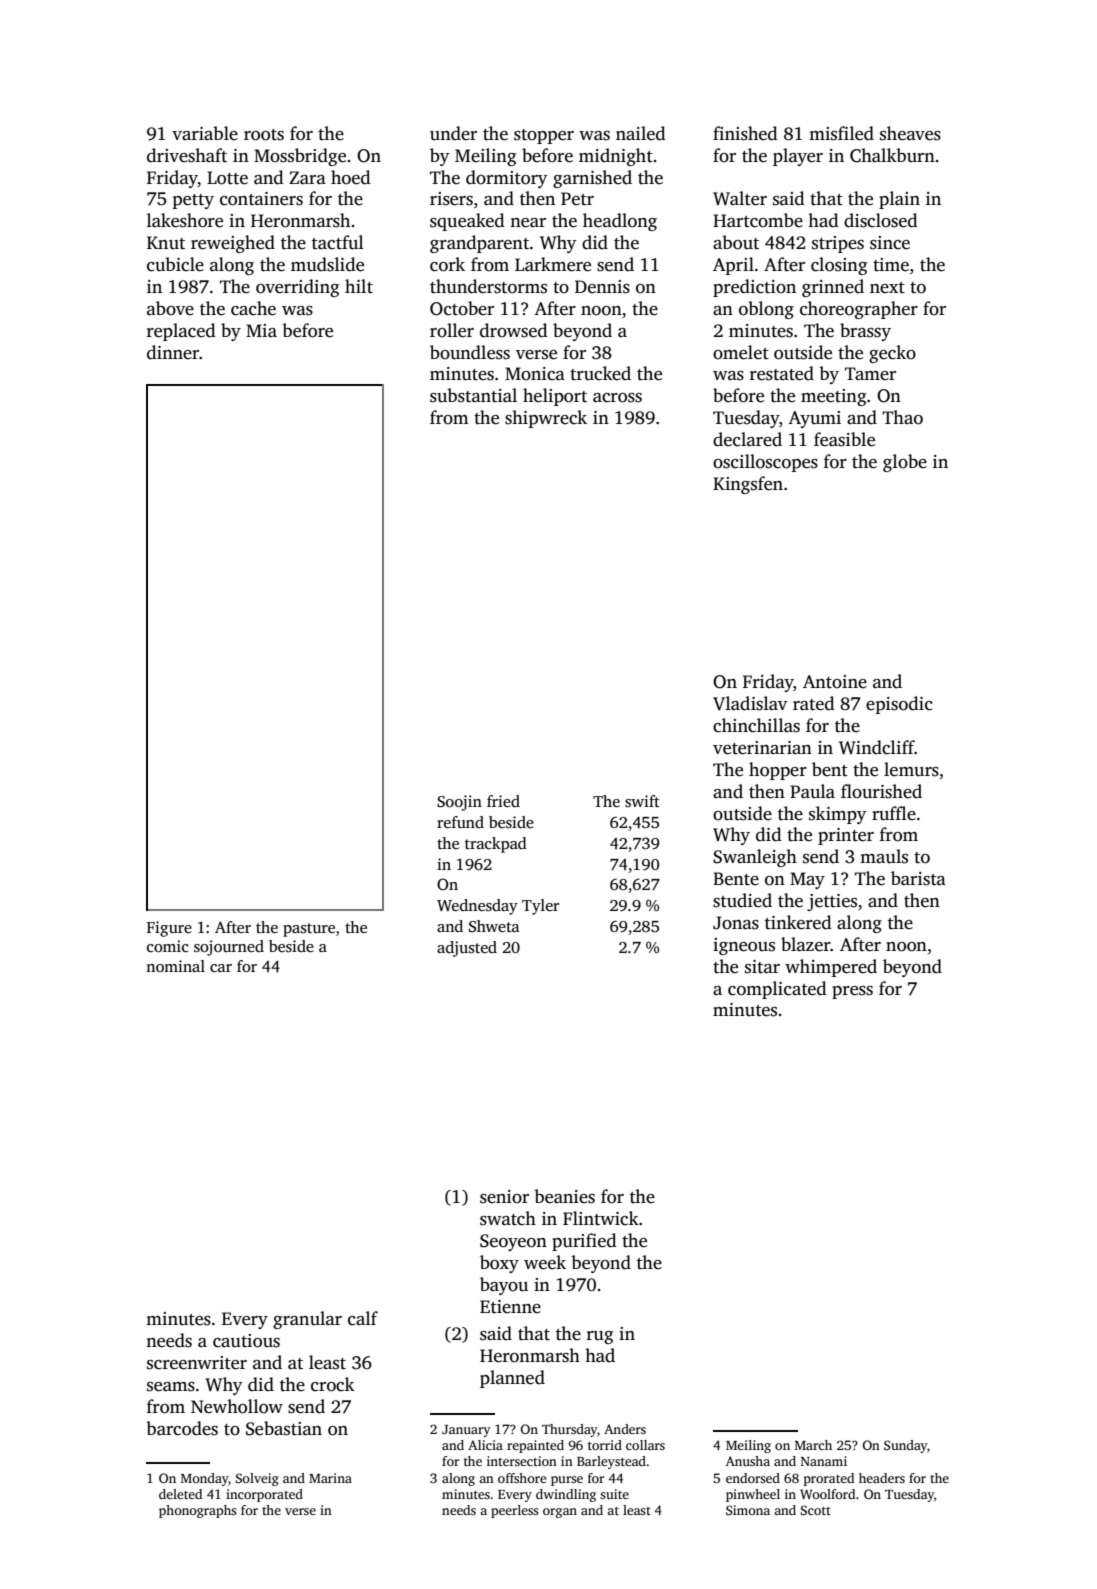  Describe the element at coordinates (750, 703) in the document. I see `Vladislav` at that location.
